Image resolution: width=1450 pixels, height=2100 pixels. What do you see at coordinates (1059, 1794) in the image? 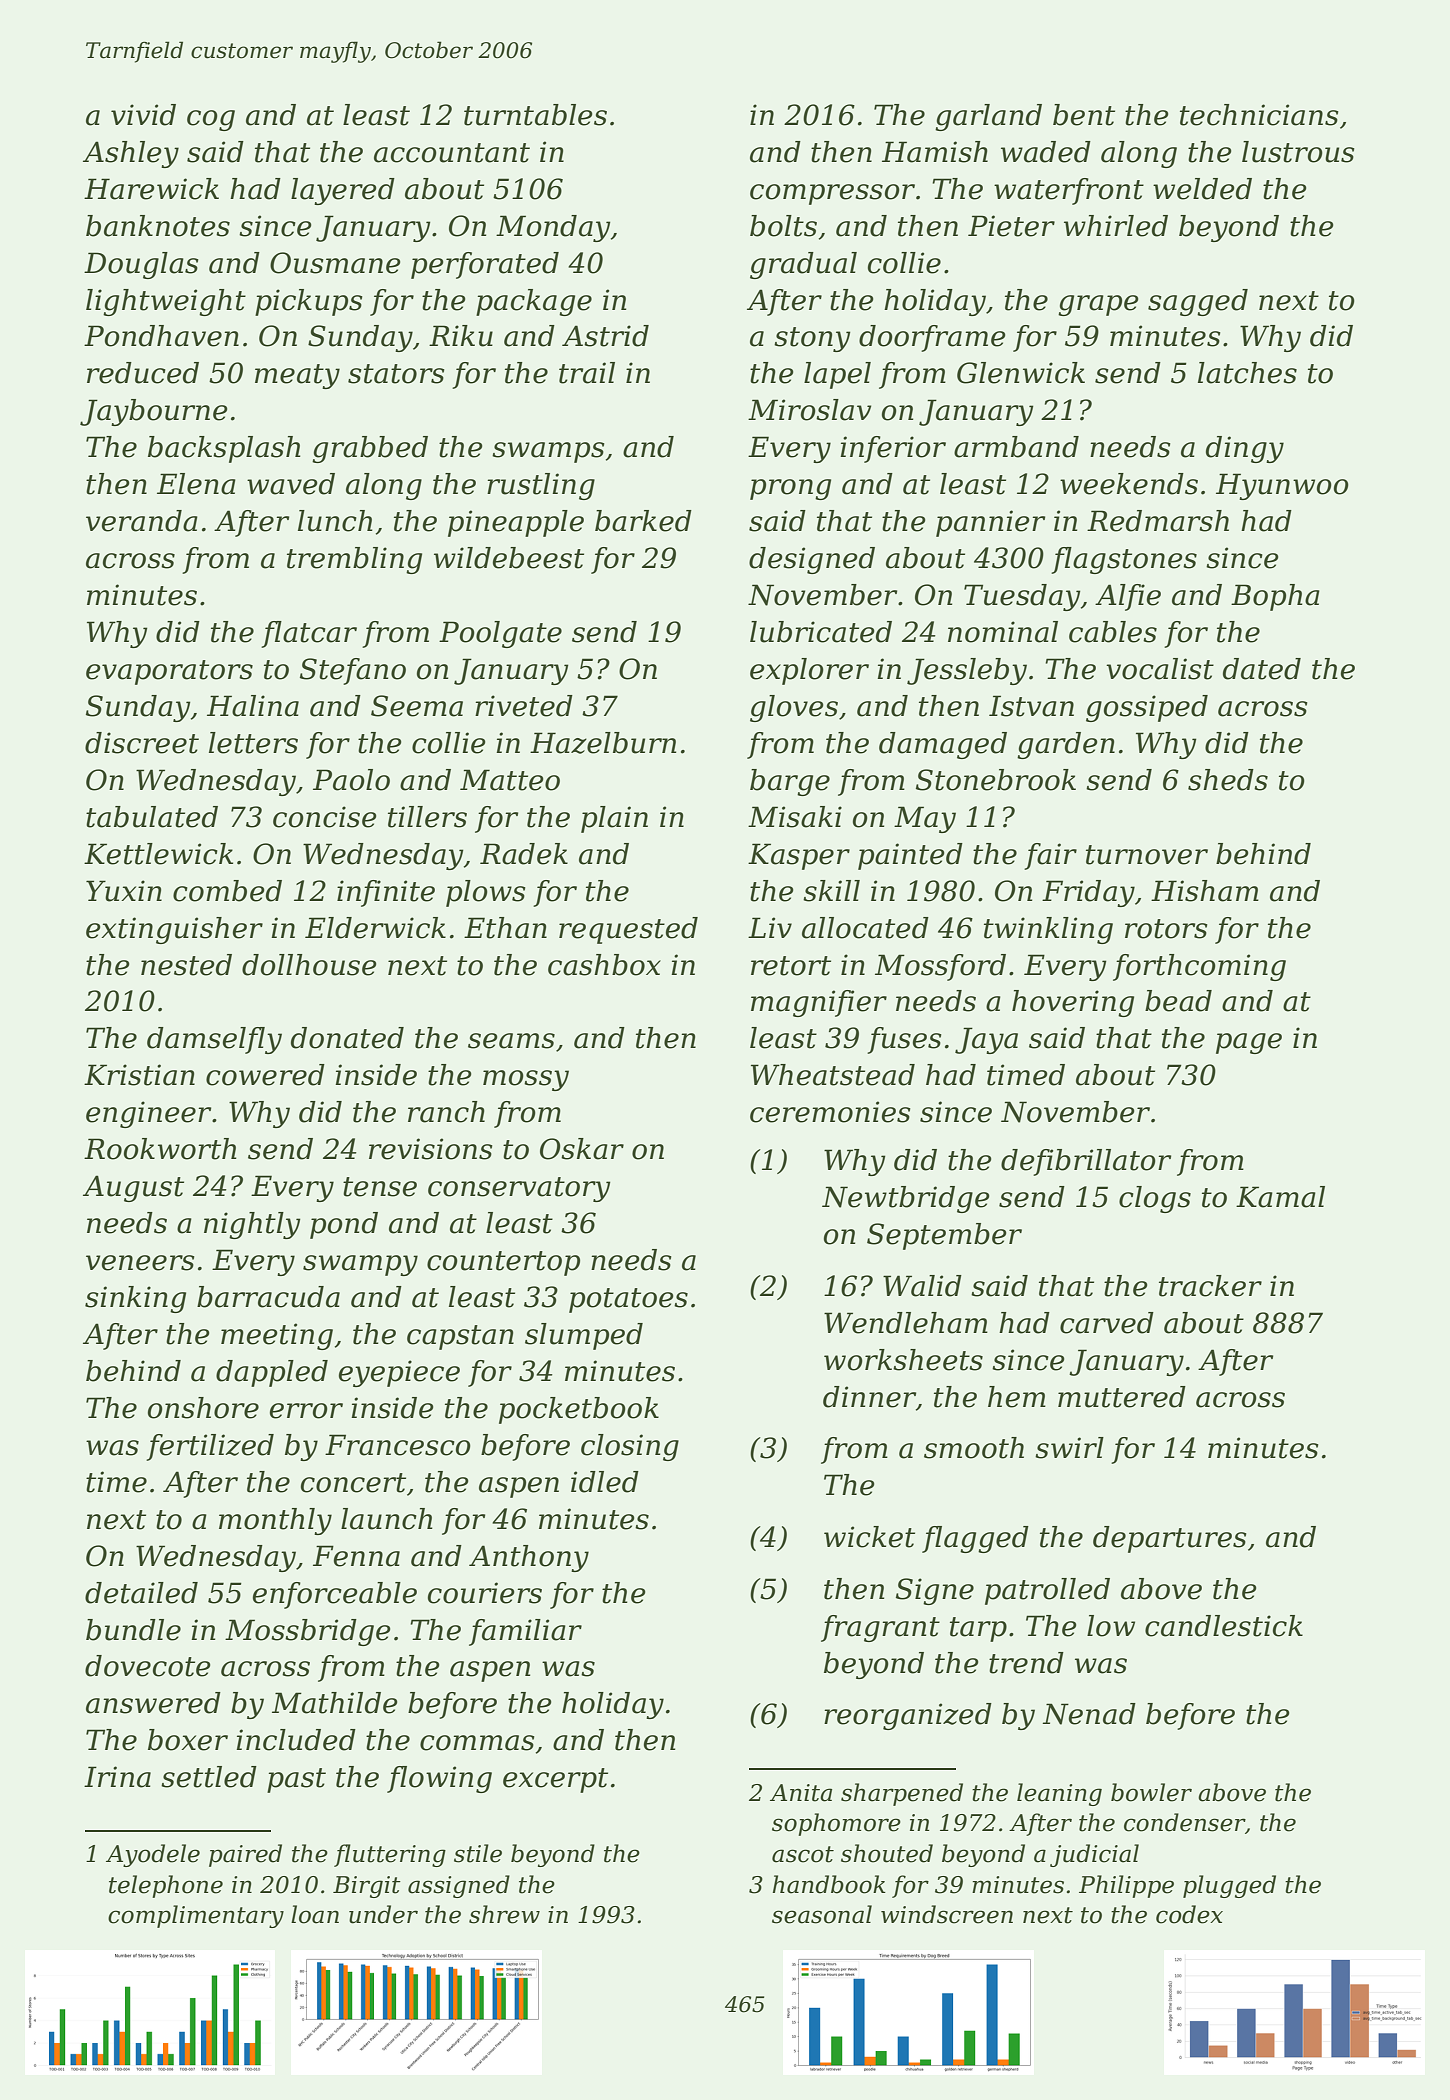
I see `leaning` at bounding box center [1059, 1794].
